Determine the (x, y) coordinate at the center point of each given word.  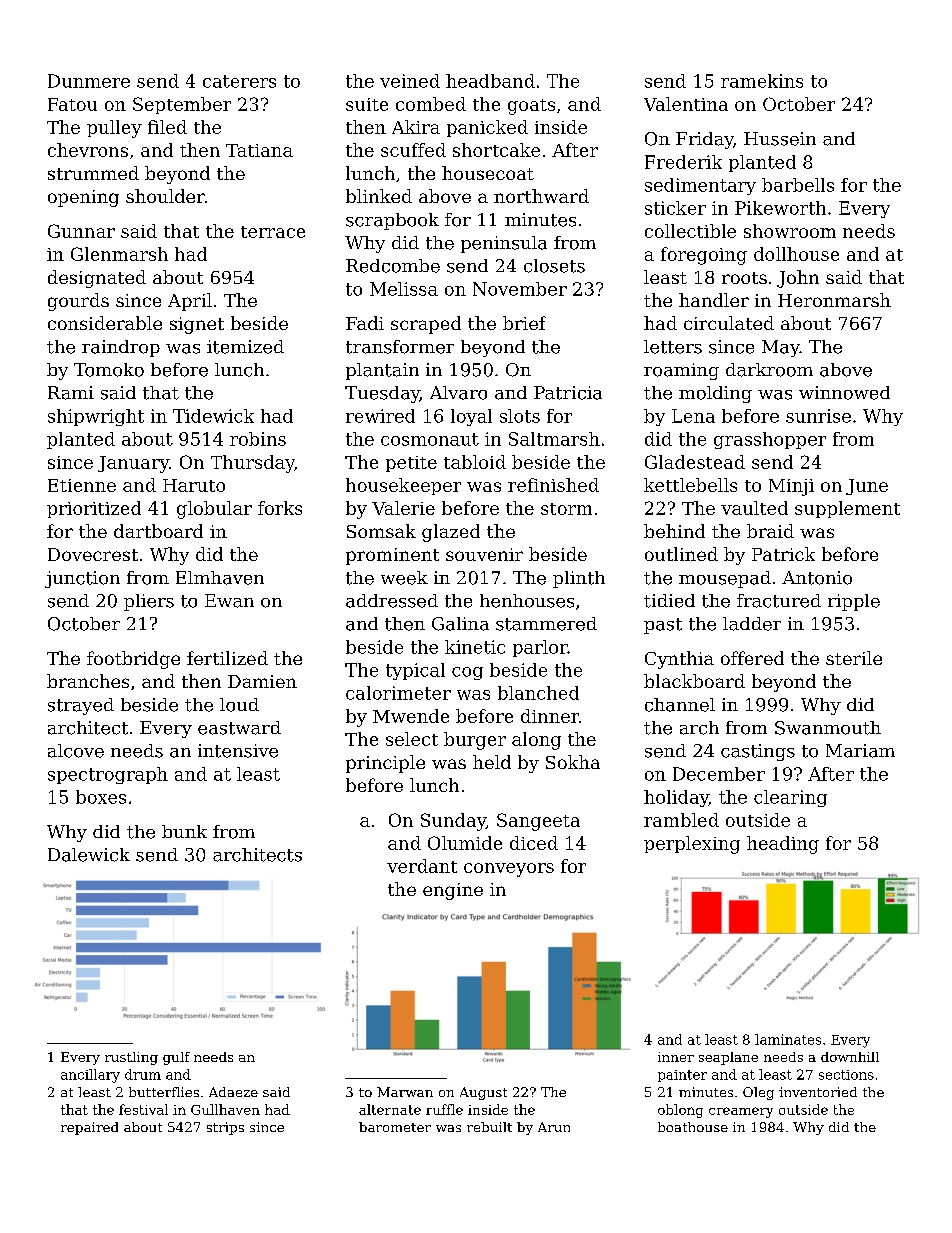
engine (453, 891)
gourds (78, 302)
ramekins (762, 81)
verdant (422, 866)
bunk (184, 831)
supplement (847, 509)
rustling (131, 1058)
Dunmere (89, 81)
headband (490, 81)
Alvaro (458, 393)
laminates (788, 1039)
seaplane (728, 1058)
